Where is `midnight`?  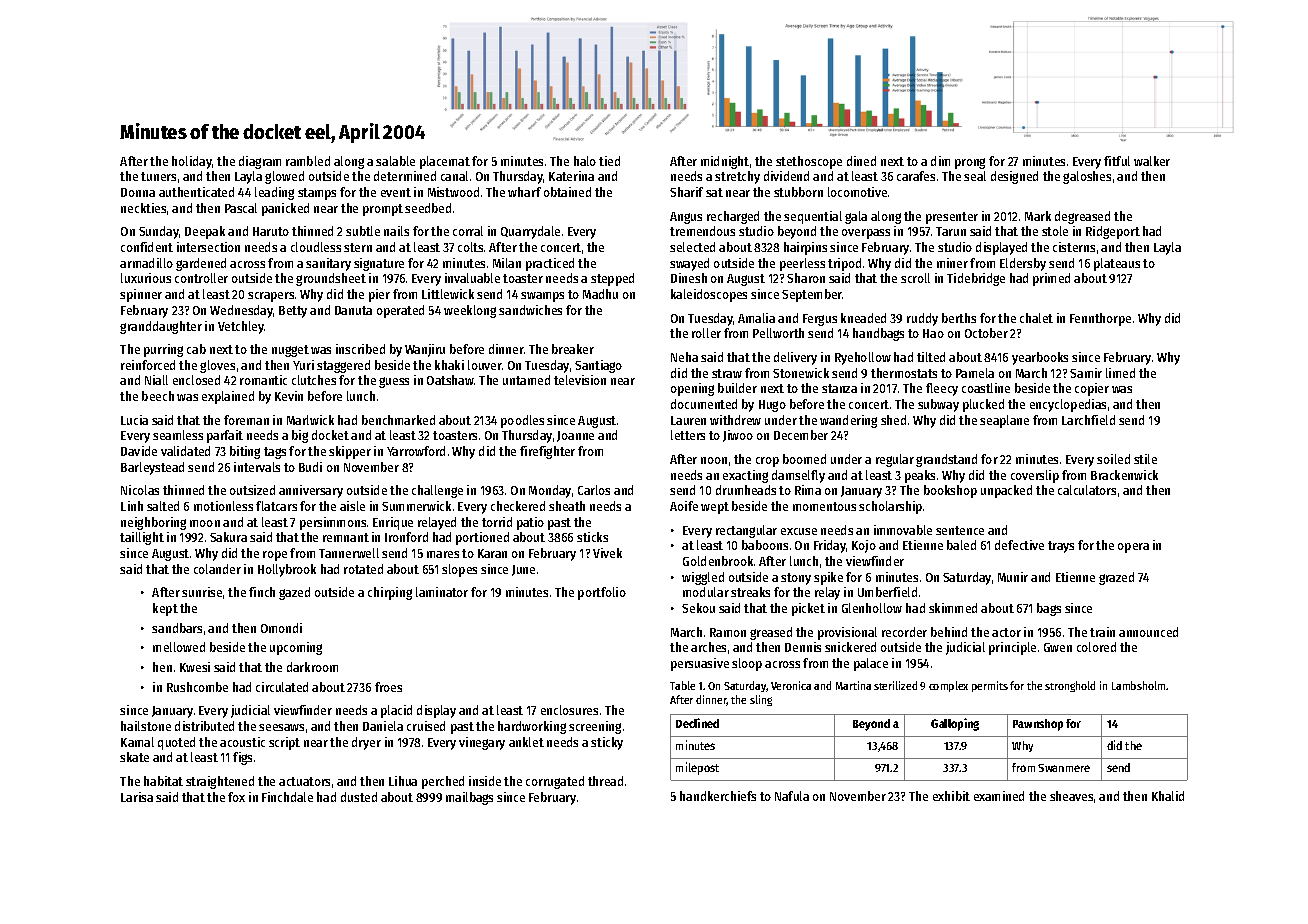 midnight is located at coordinates (725, 162).
